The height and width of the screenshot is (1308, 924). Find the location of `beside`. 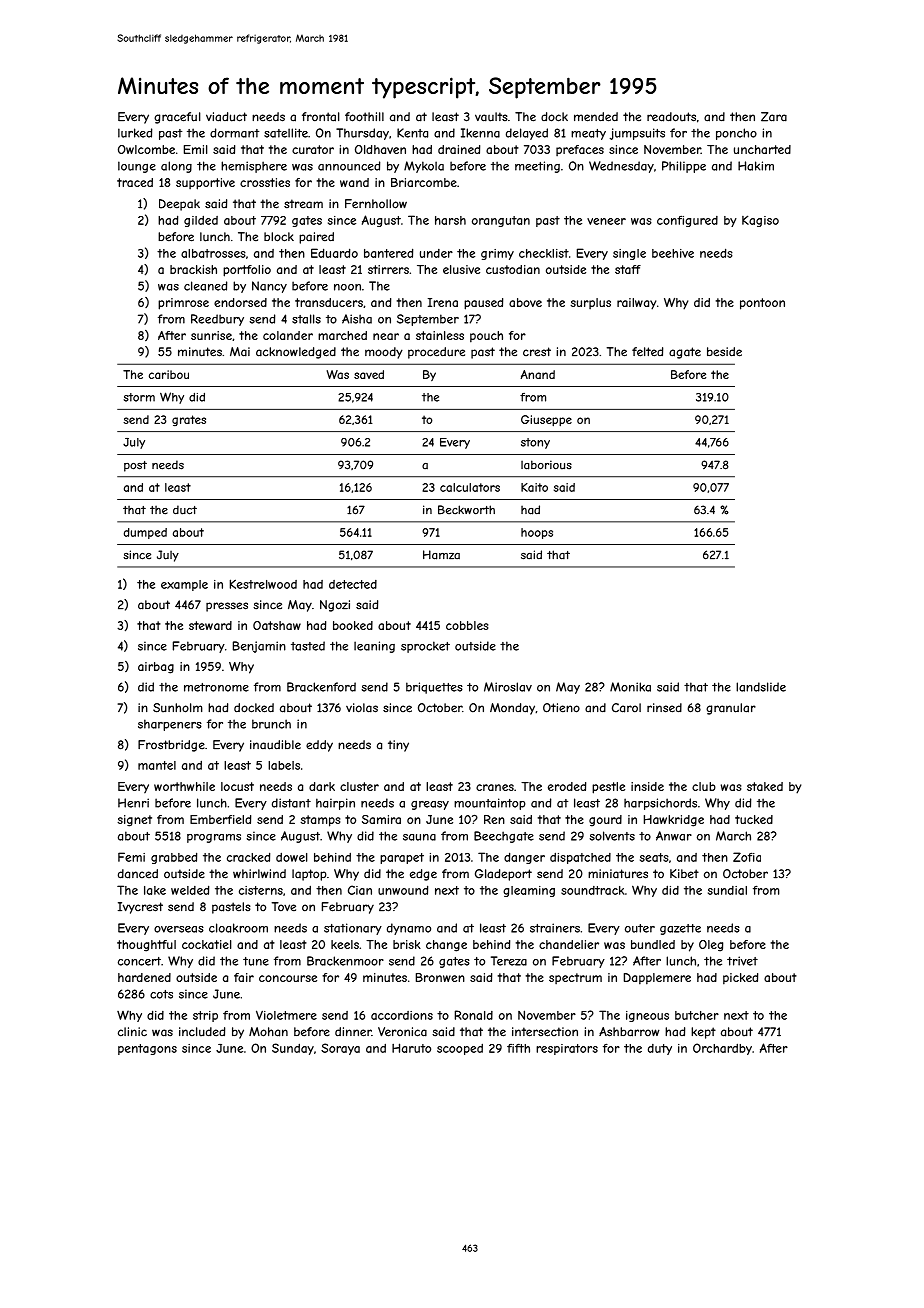

beside is located at coordinates (724, 352).
